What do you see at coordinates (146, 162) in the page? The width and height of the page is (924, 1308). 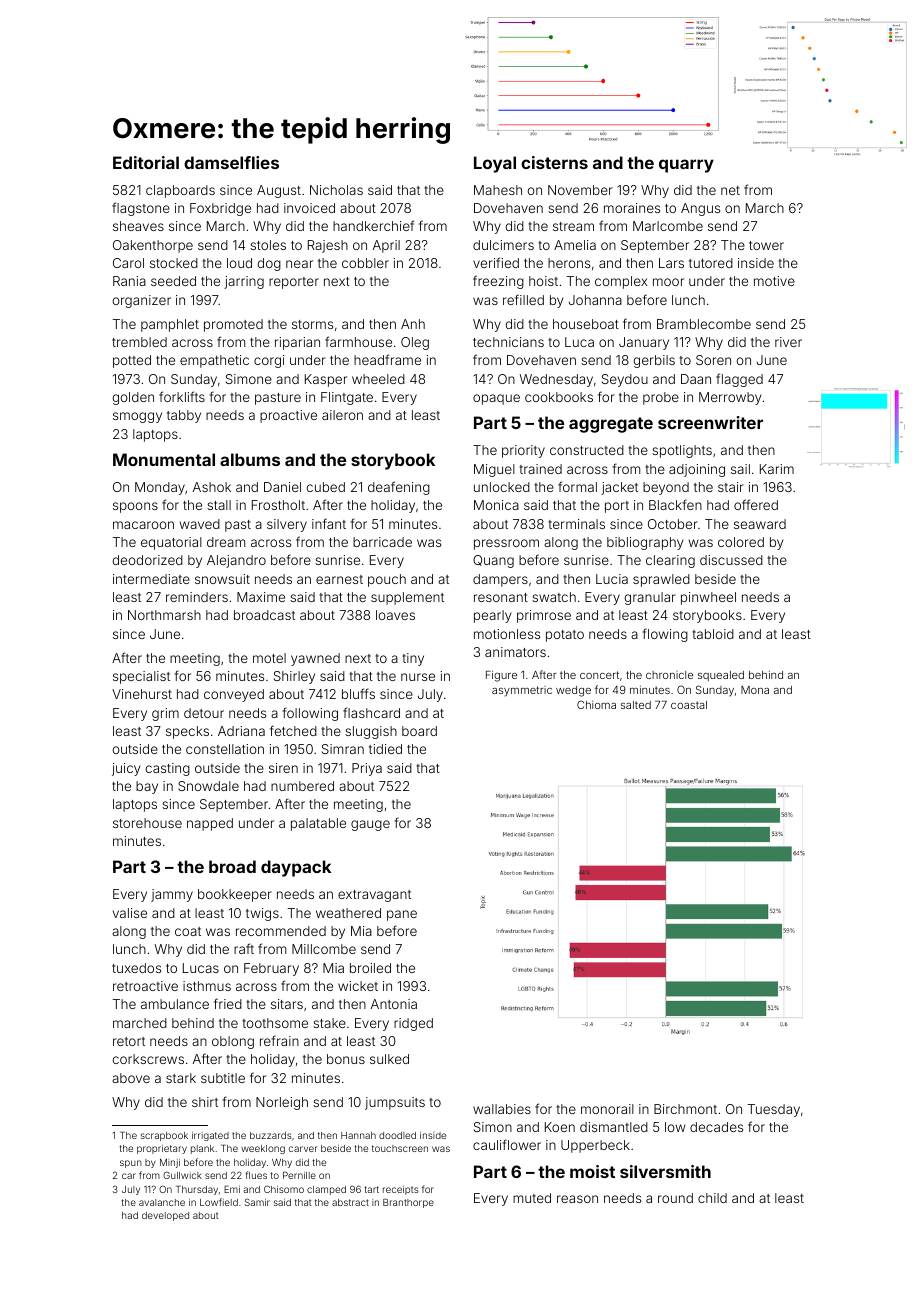 I see `Editorial` at bounding box center [146, 162].
